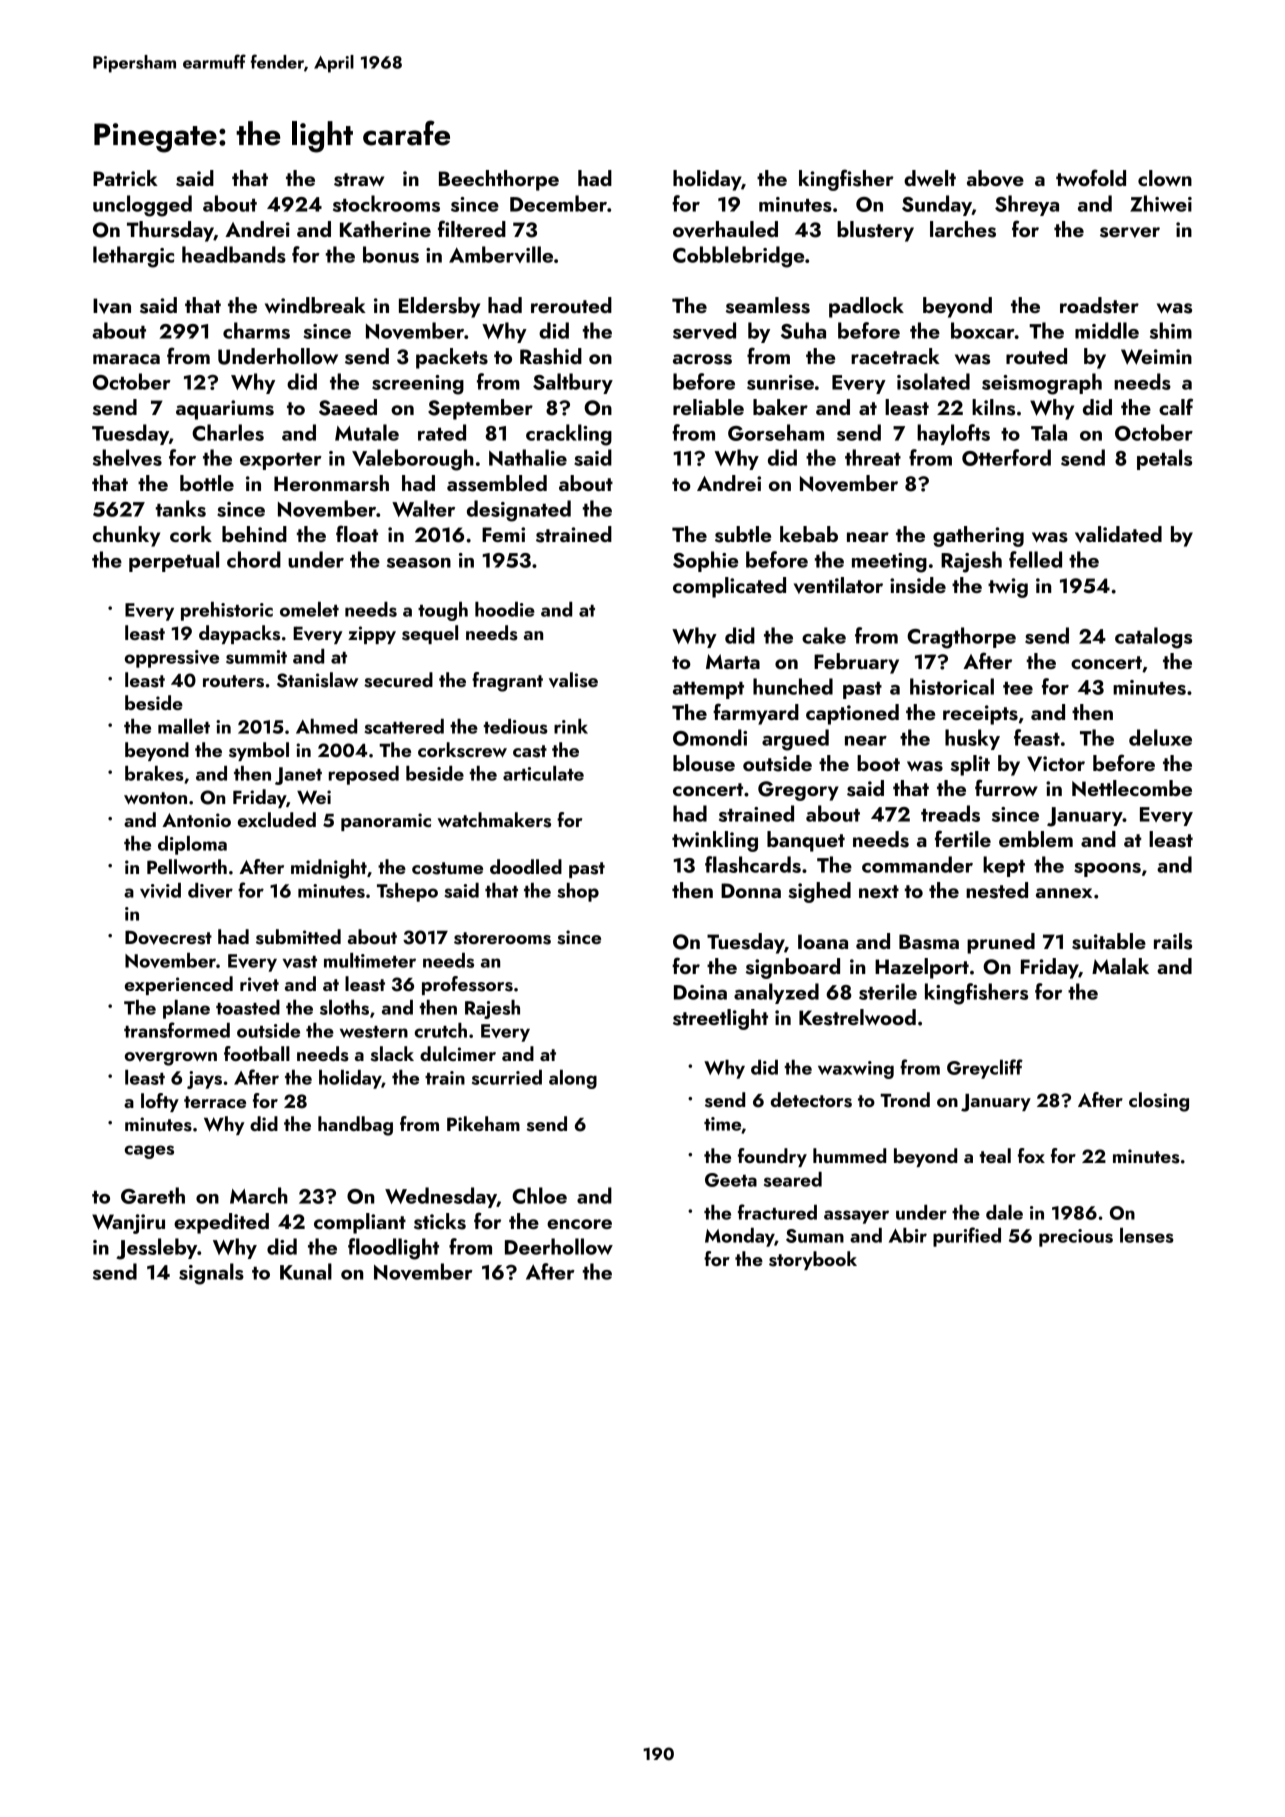 Image resolution: width=1285 pixels, height=1817 pixels. What do you see at coordinates (1004, 1212) in the document?
I see `dale` at bounding box center [1004, 1212].
